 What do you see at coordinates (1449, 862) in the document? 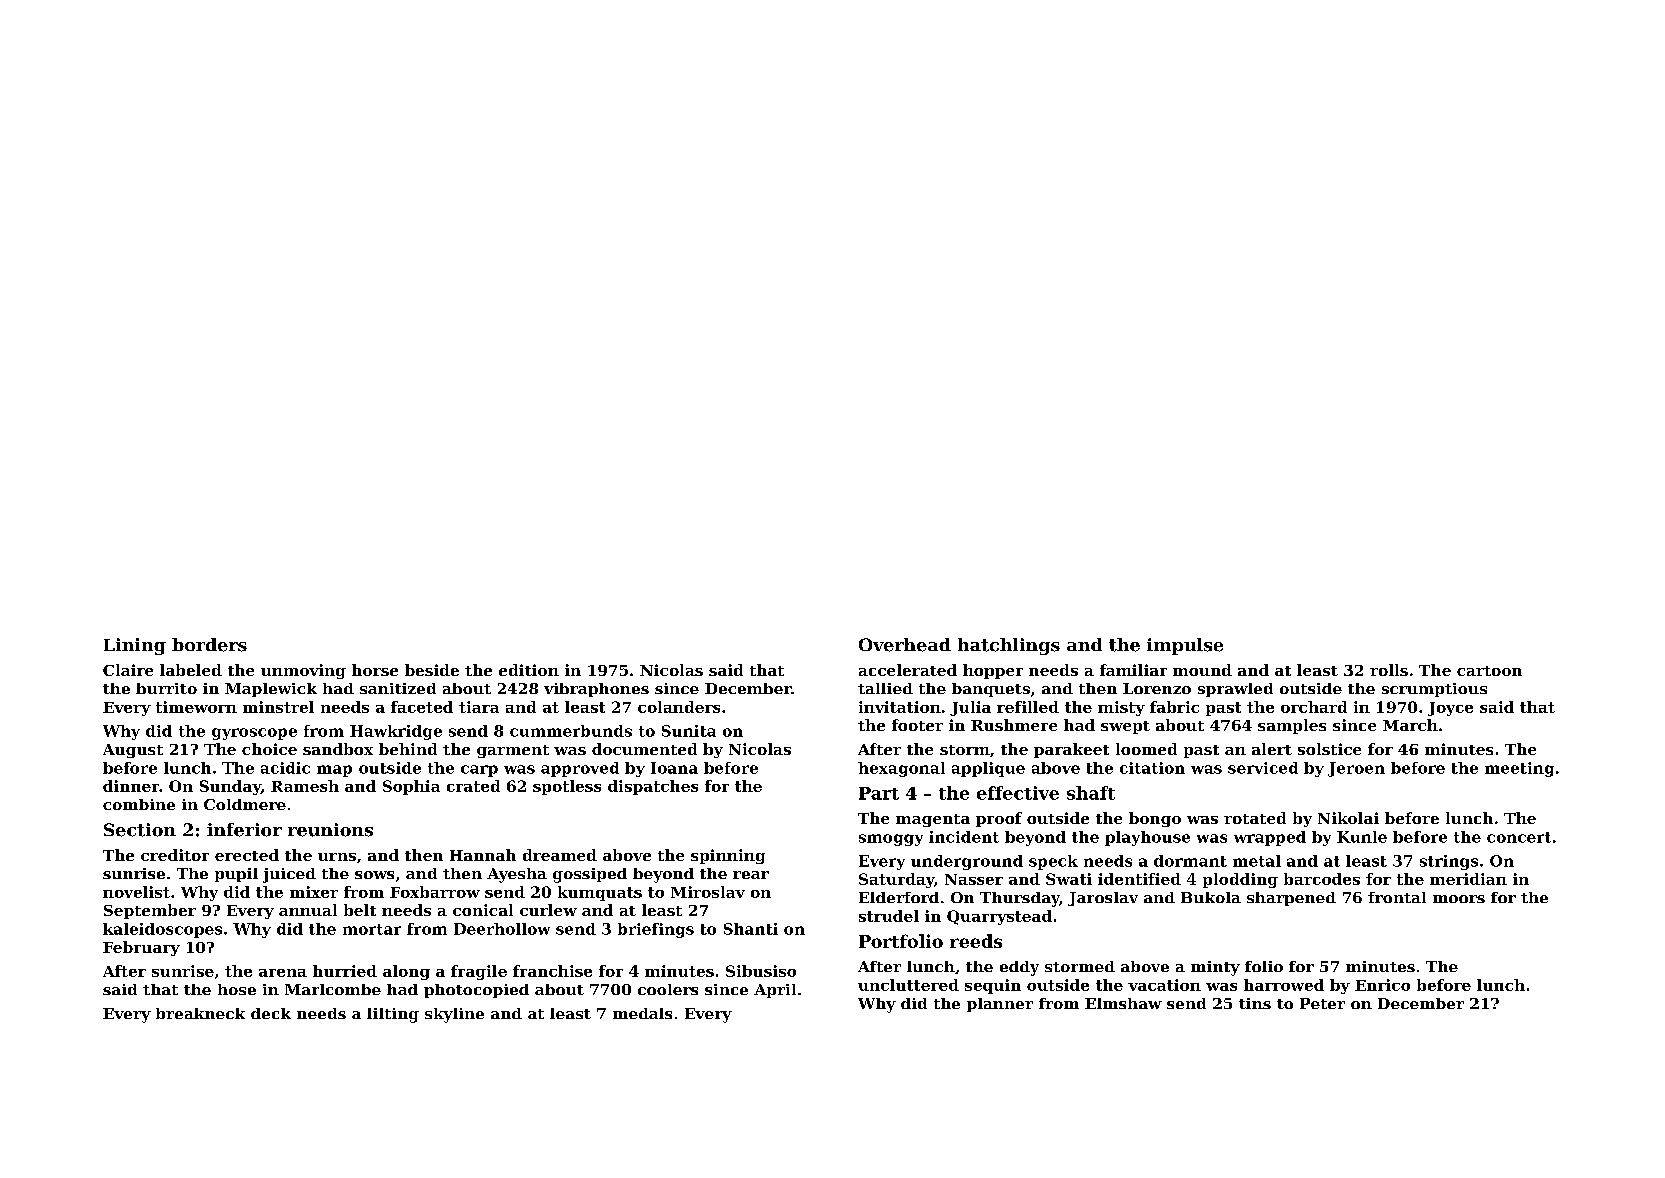
I see `strings` at bounding box center [1449, 862].
